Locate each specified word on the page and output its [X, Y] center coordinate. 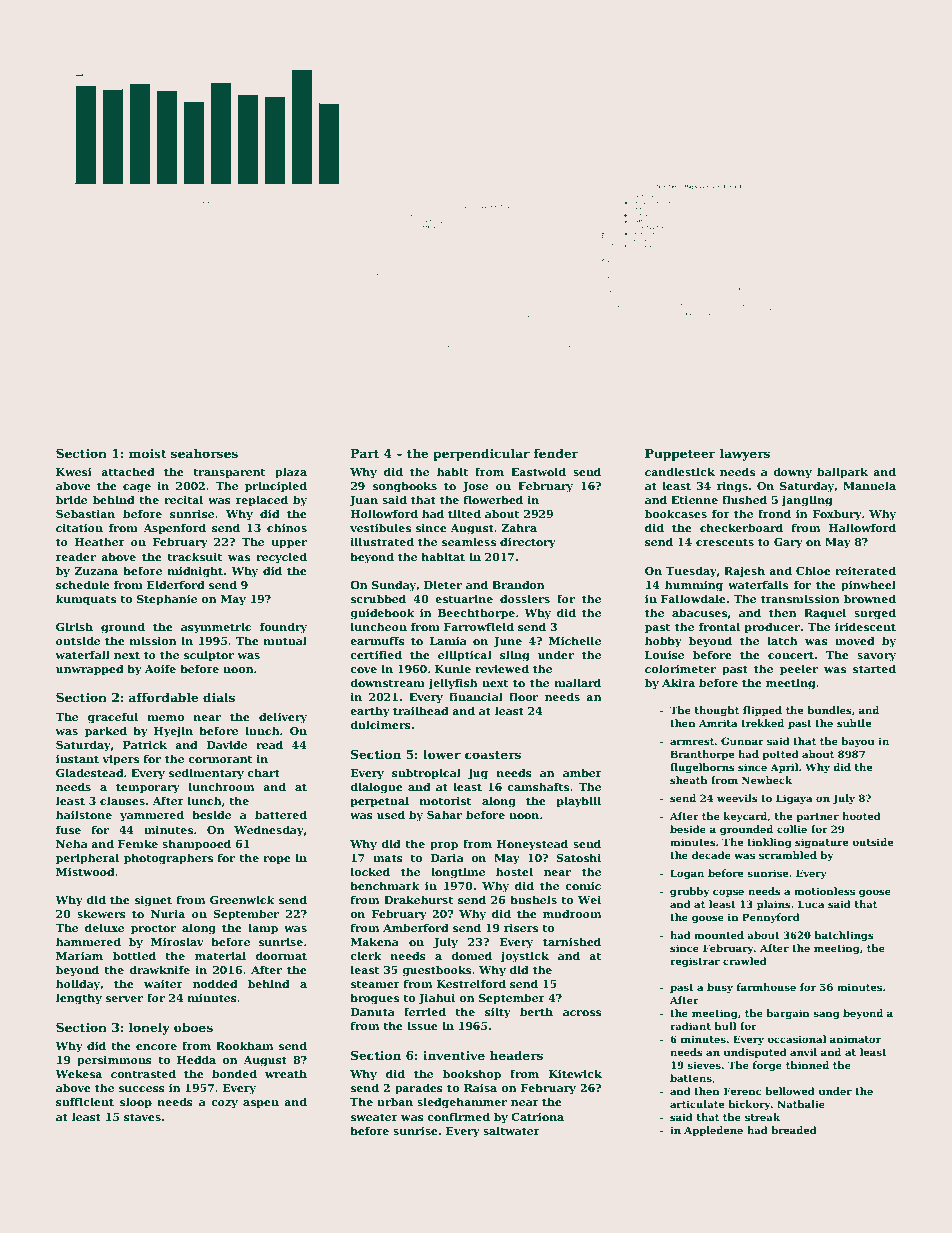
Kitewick [575, 1073]
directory [528, 543]
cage [137, 488]
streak [762, 1117]
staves [142, 1117]
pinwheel [868, 586]
